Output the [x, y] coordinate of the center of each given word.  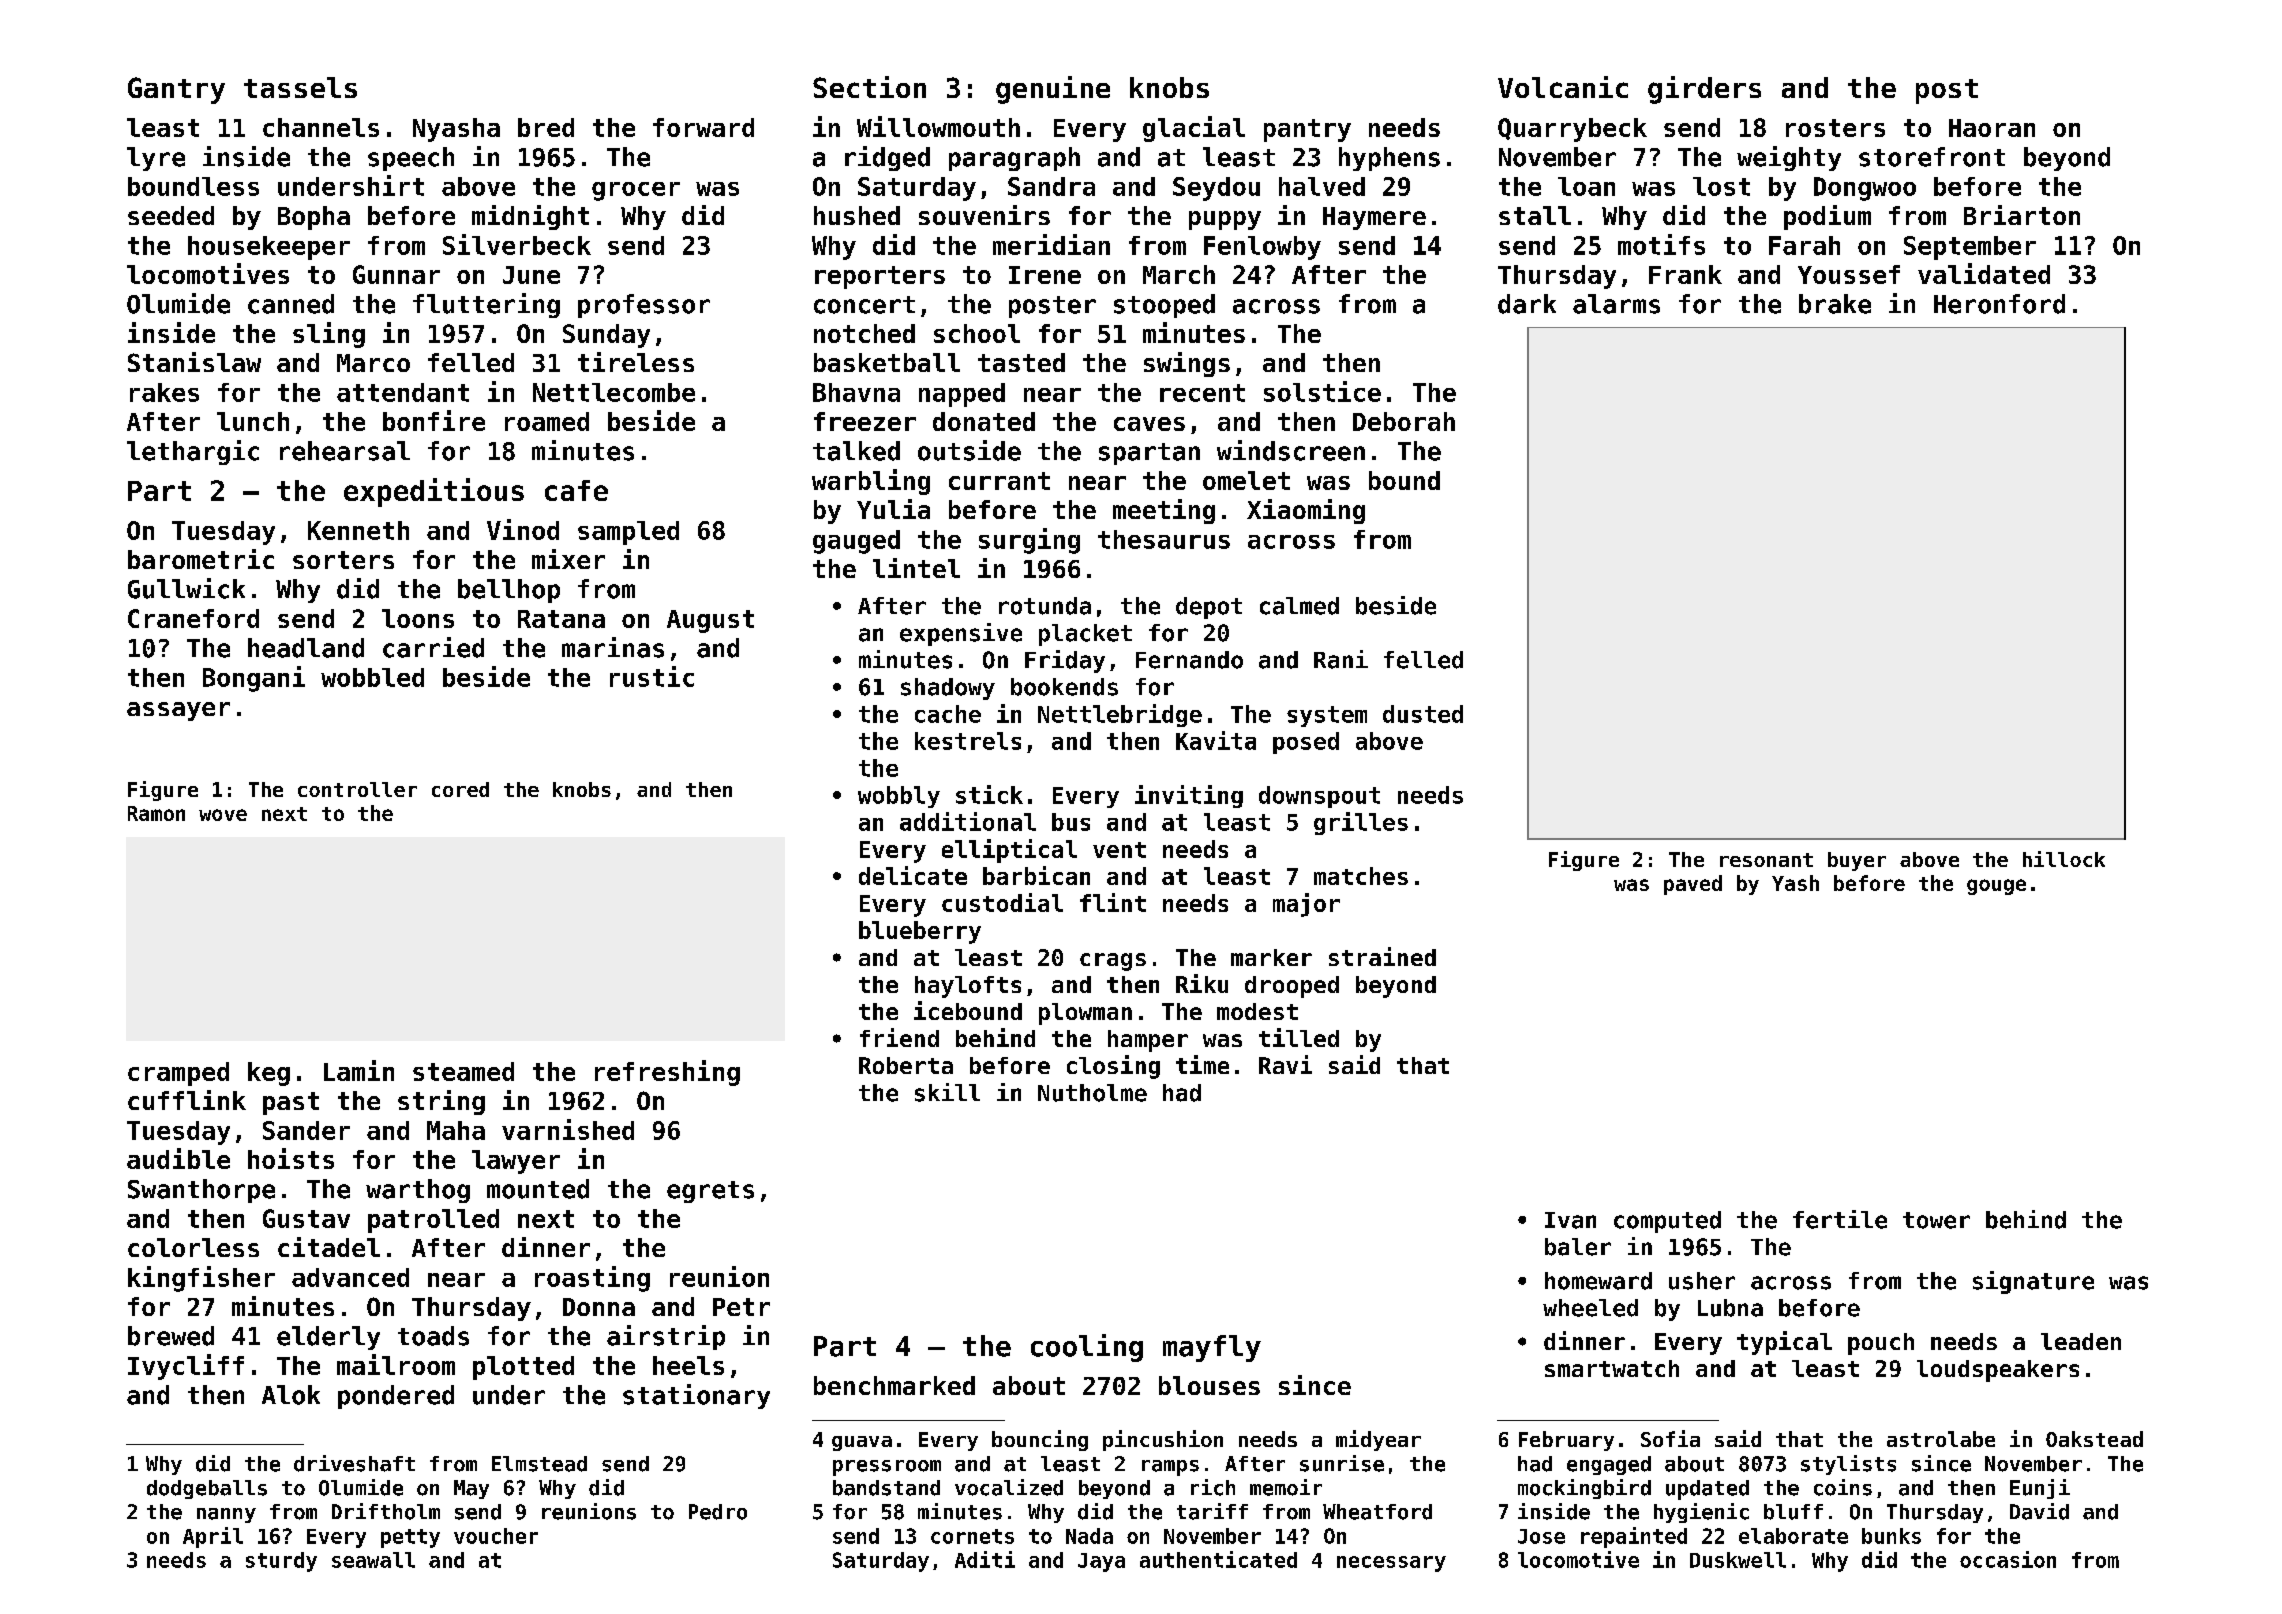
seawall [373, 1560]
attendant [403, 392]
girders [1704, 90]
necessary [1391, 1564]
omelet [1246, 480]
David [2039, 1511]
